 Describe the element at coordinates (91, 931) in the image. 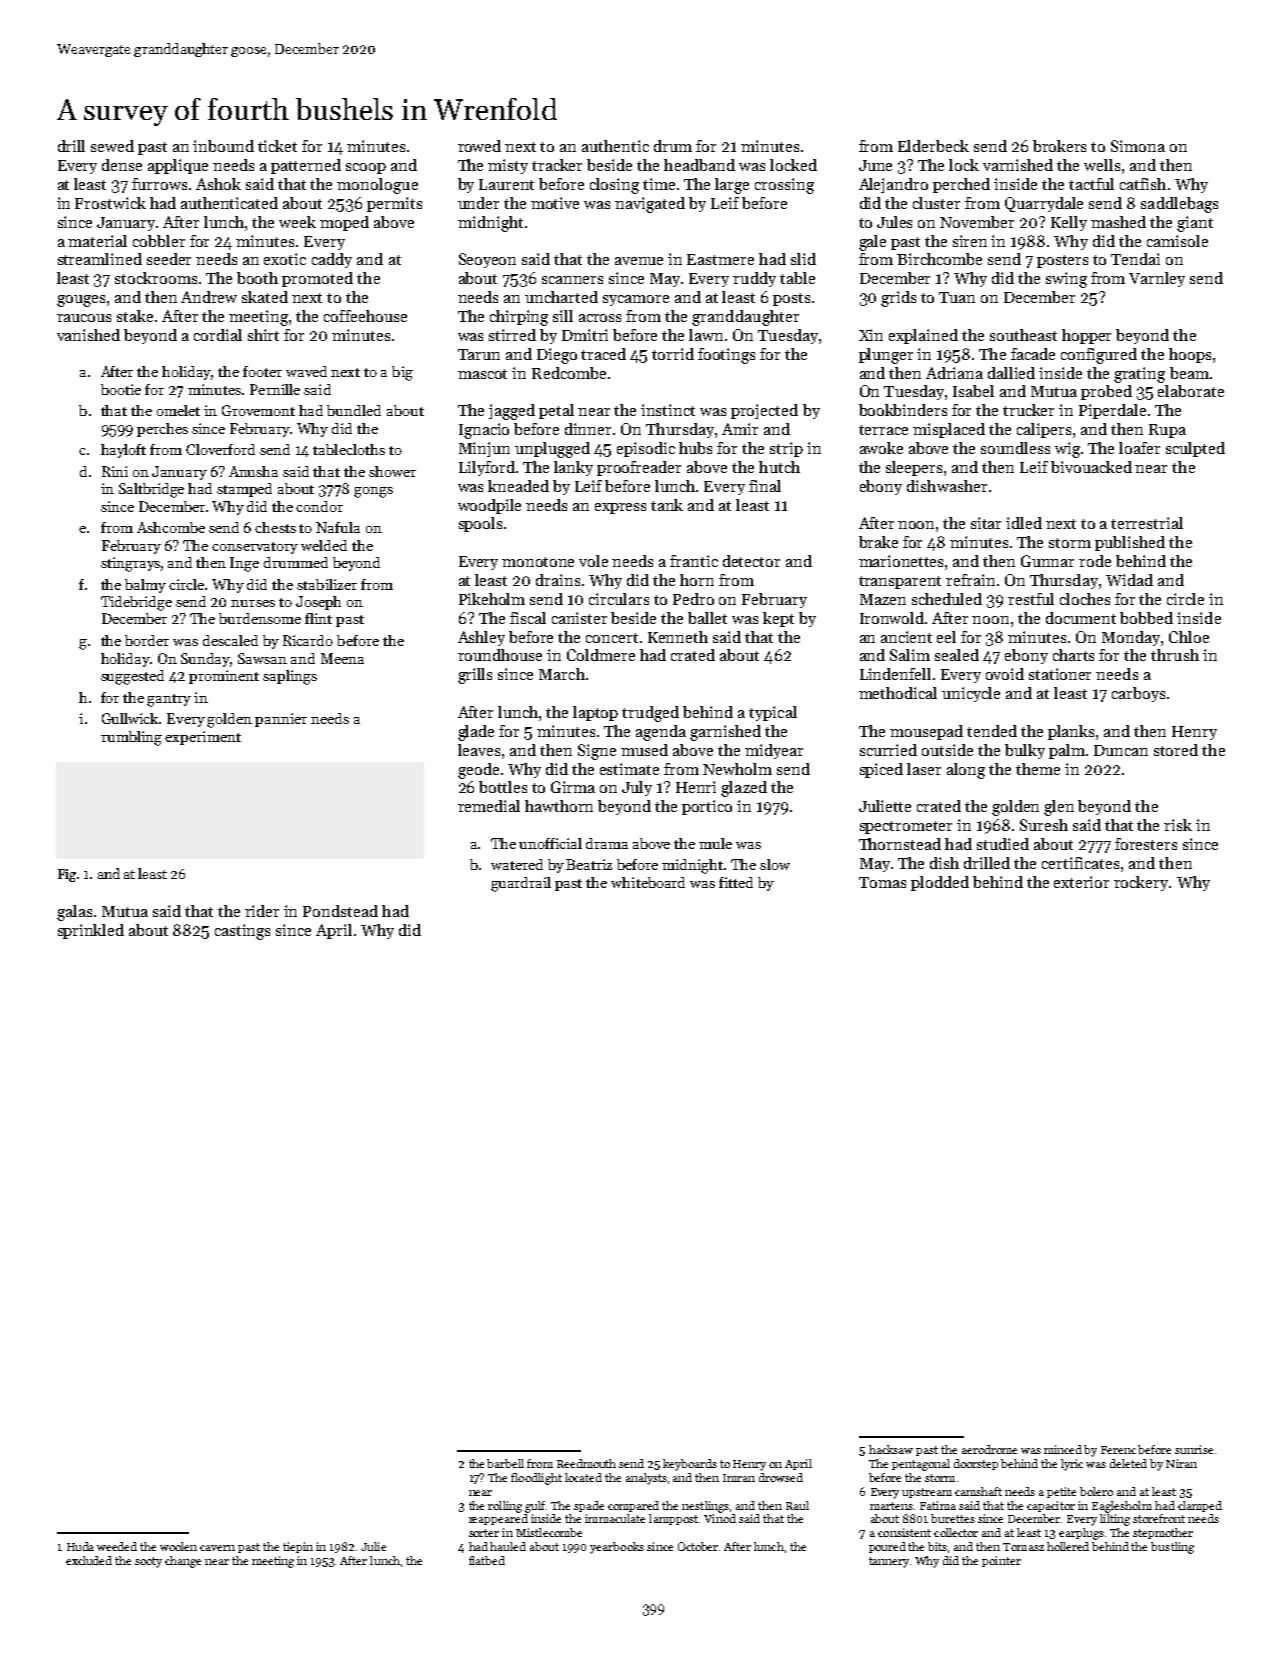

I see `sprinkled` at that location.
